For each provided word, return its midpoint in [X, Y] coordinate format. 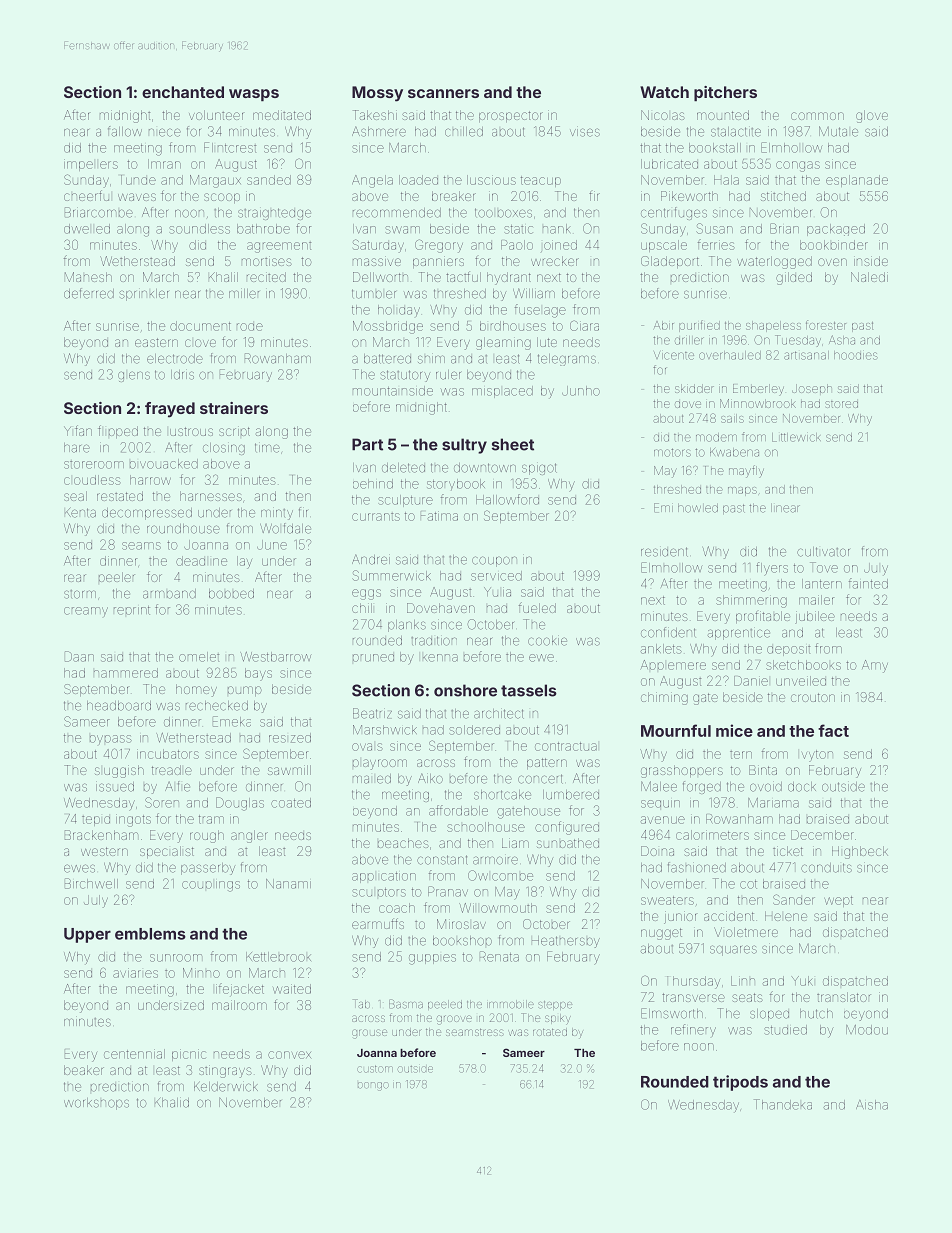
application [384, 877]
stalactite [736, 132]
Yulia [497, 592]
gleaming [503, 343]
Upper [87, 935]
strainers [234, 408]
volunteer [216, 115]
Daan [79, 656]
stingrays [225, 1071]
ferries [716, 244]
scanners [443, 93]
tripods [740, 1083]
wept [838, 901]
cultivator [823, 552]
